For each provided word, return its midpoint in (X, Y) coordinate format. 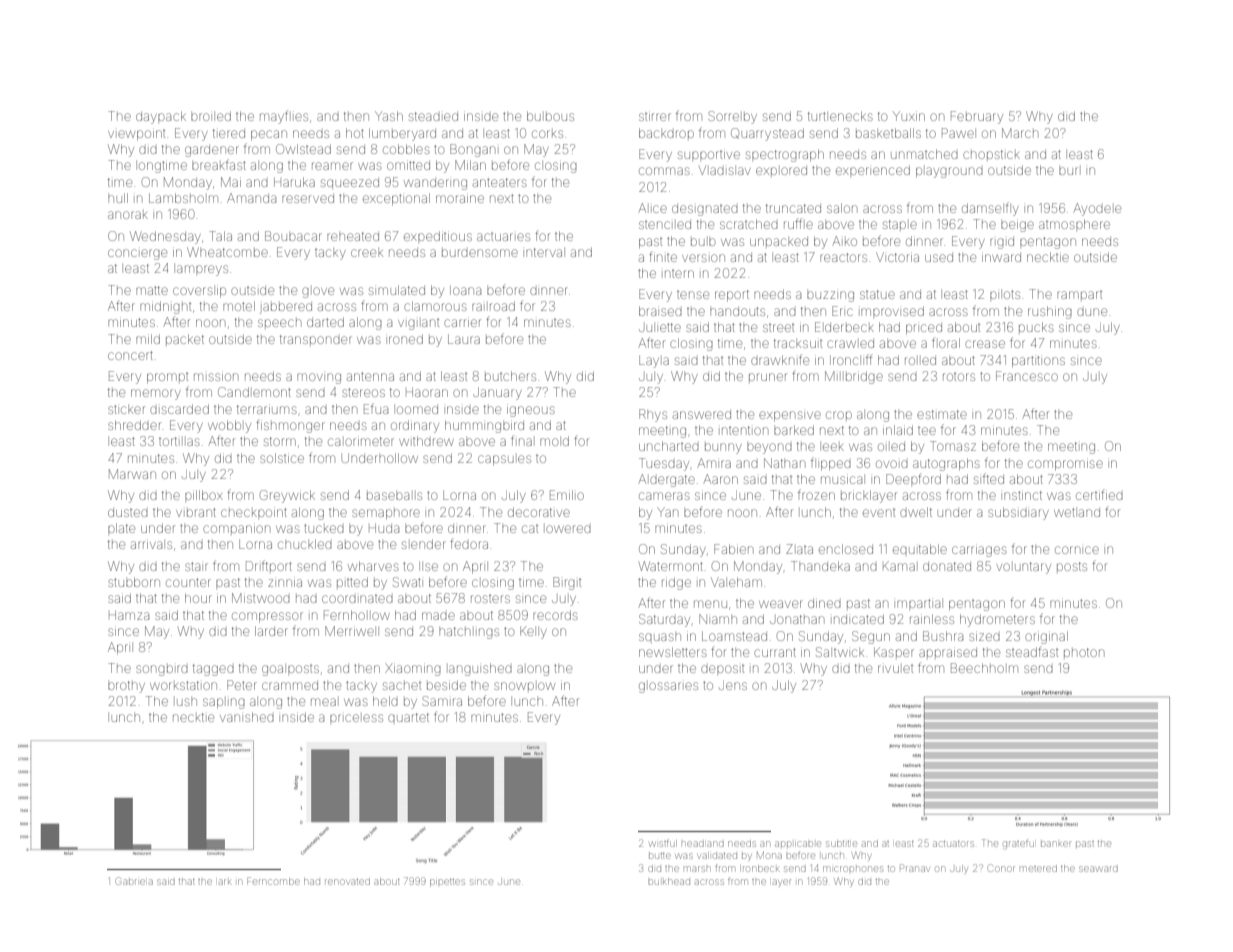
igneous (531, 410)
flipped (831, 464)
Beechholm (984, 668)
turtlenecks (840, 116)
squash (660, 637)
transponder (316, 339)
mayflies (284, 117)
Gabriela (134, 881)
